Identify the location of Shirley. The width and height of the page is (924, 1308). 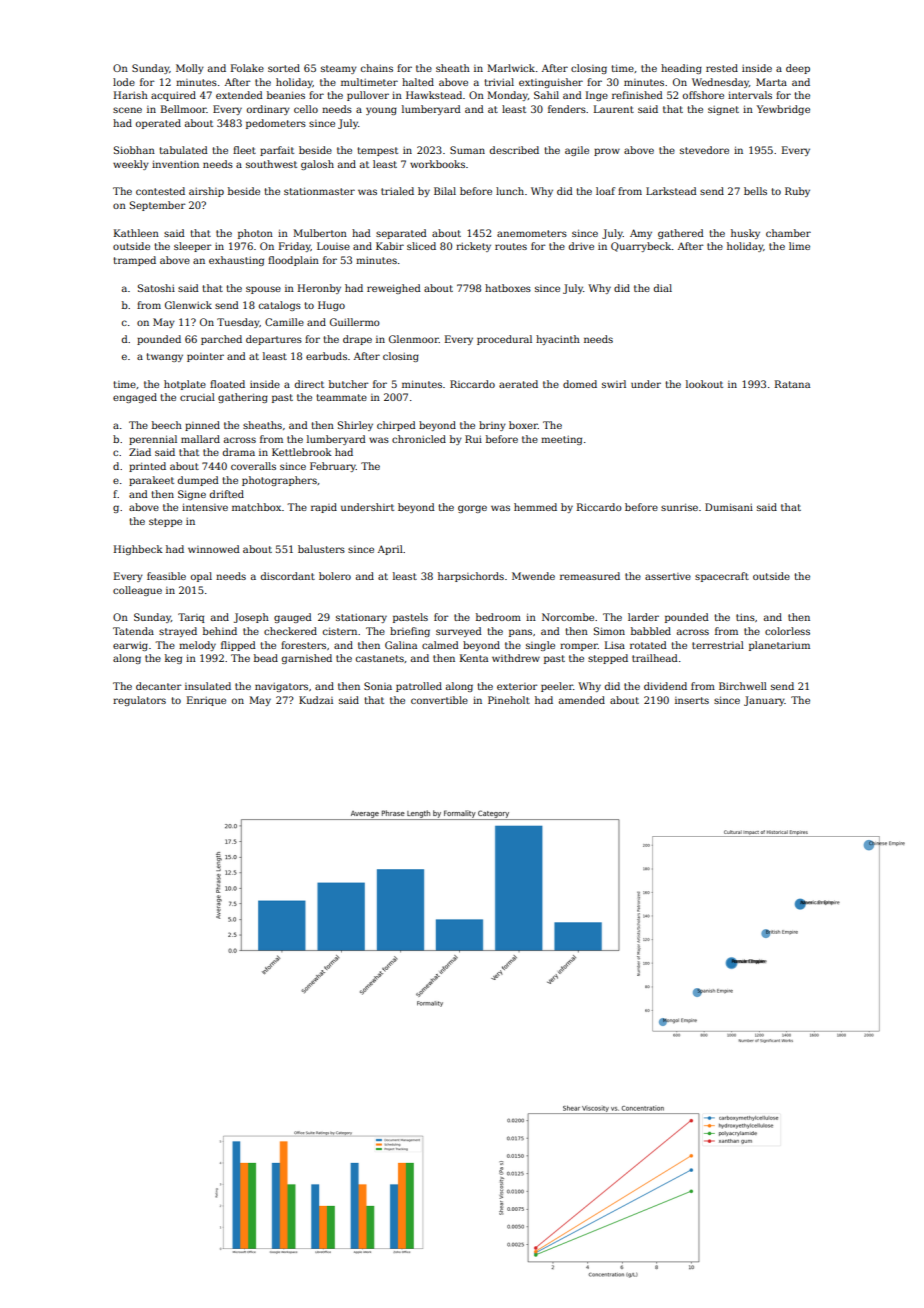
(355, 426).
